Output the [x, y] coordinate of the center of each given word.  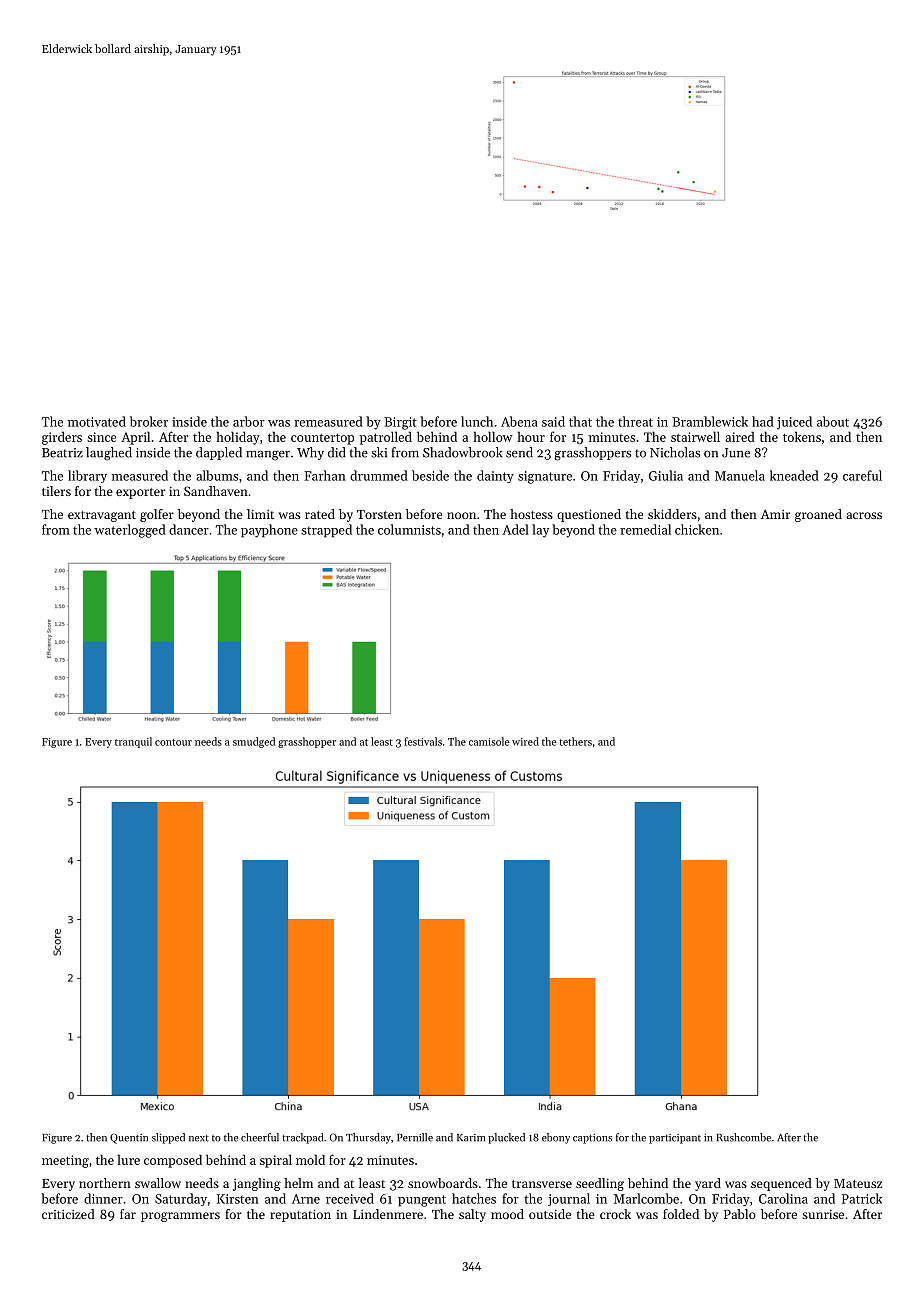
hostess [531, 514]
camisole [489, 741]
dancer [189, 529]
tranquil [133, 742]
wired [525, 741]
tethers [575, 741]
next [199, 1138]
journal [569, 1199]
